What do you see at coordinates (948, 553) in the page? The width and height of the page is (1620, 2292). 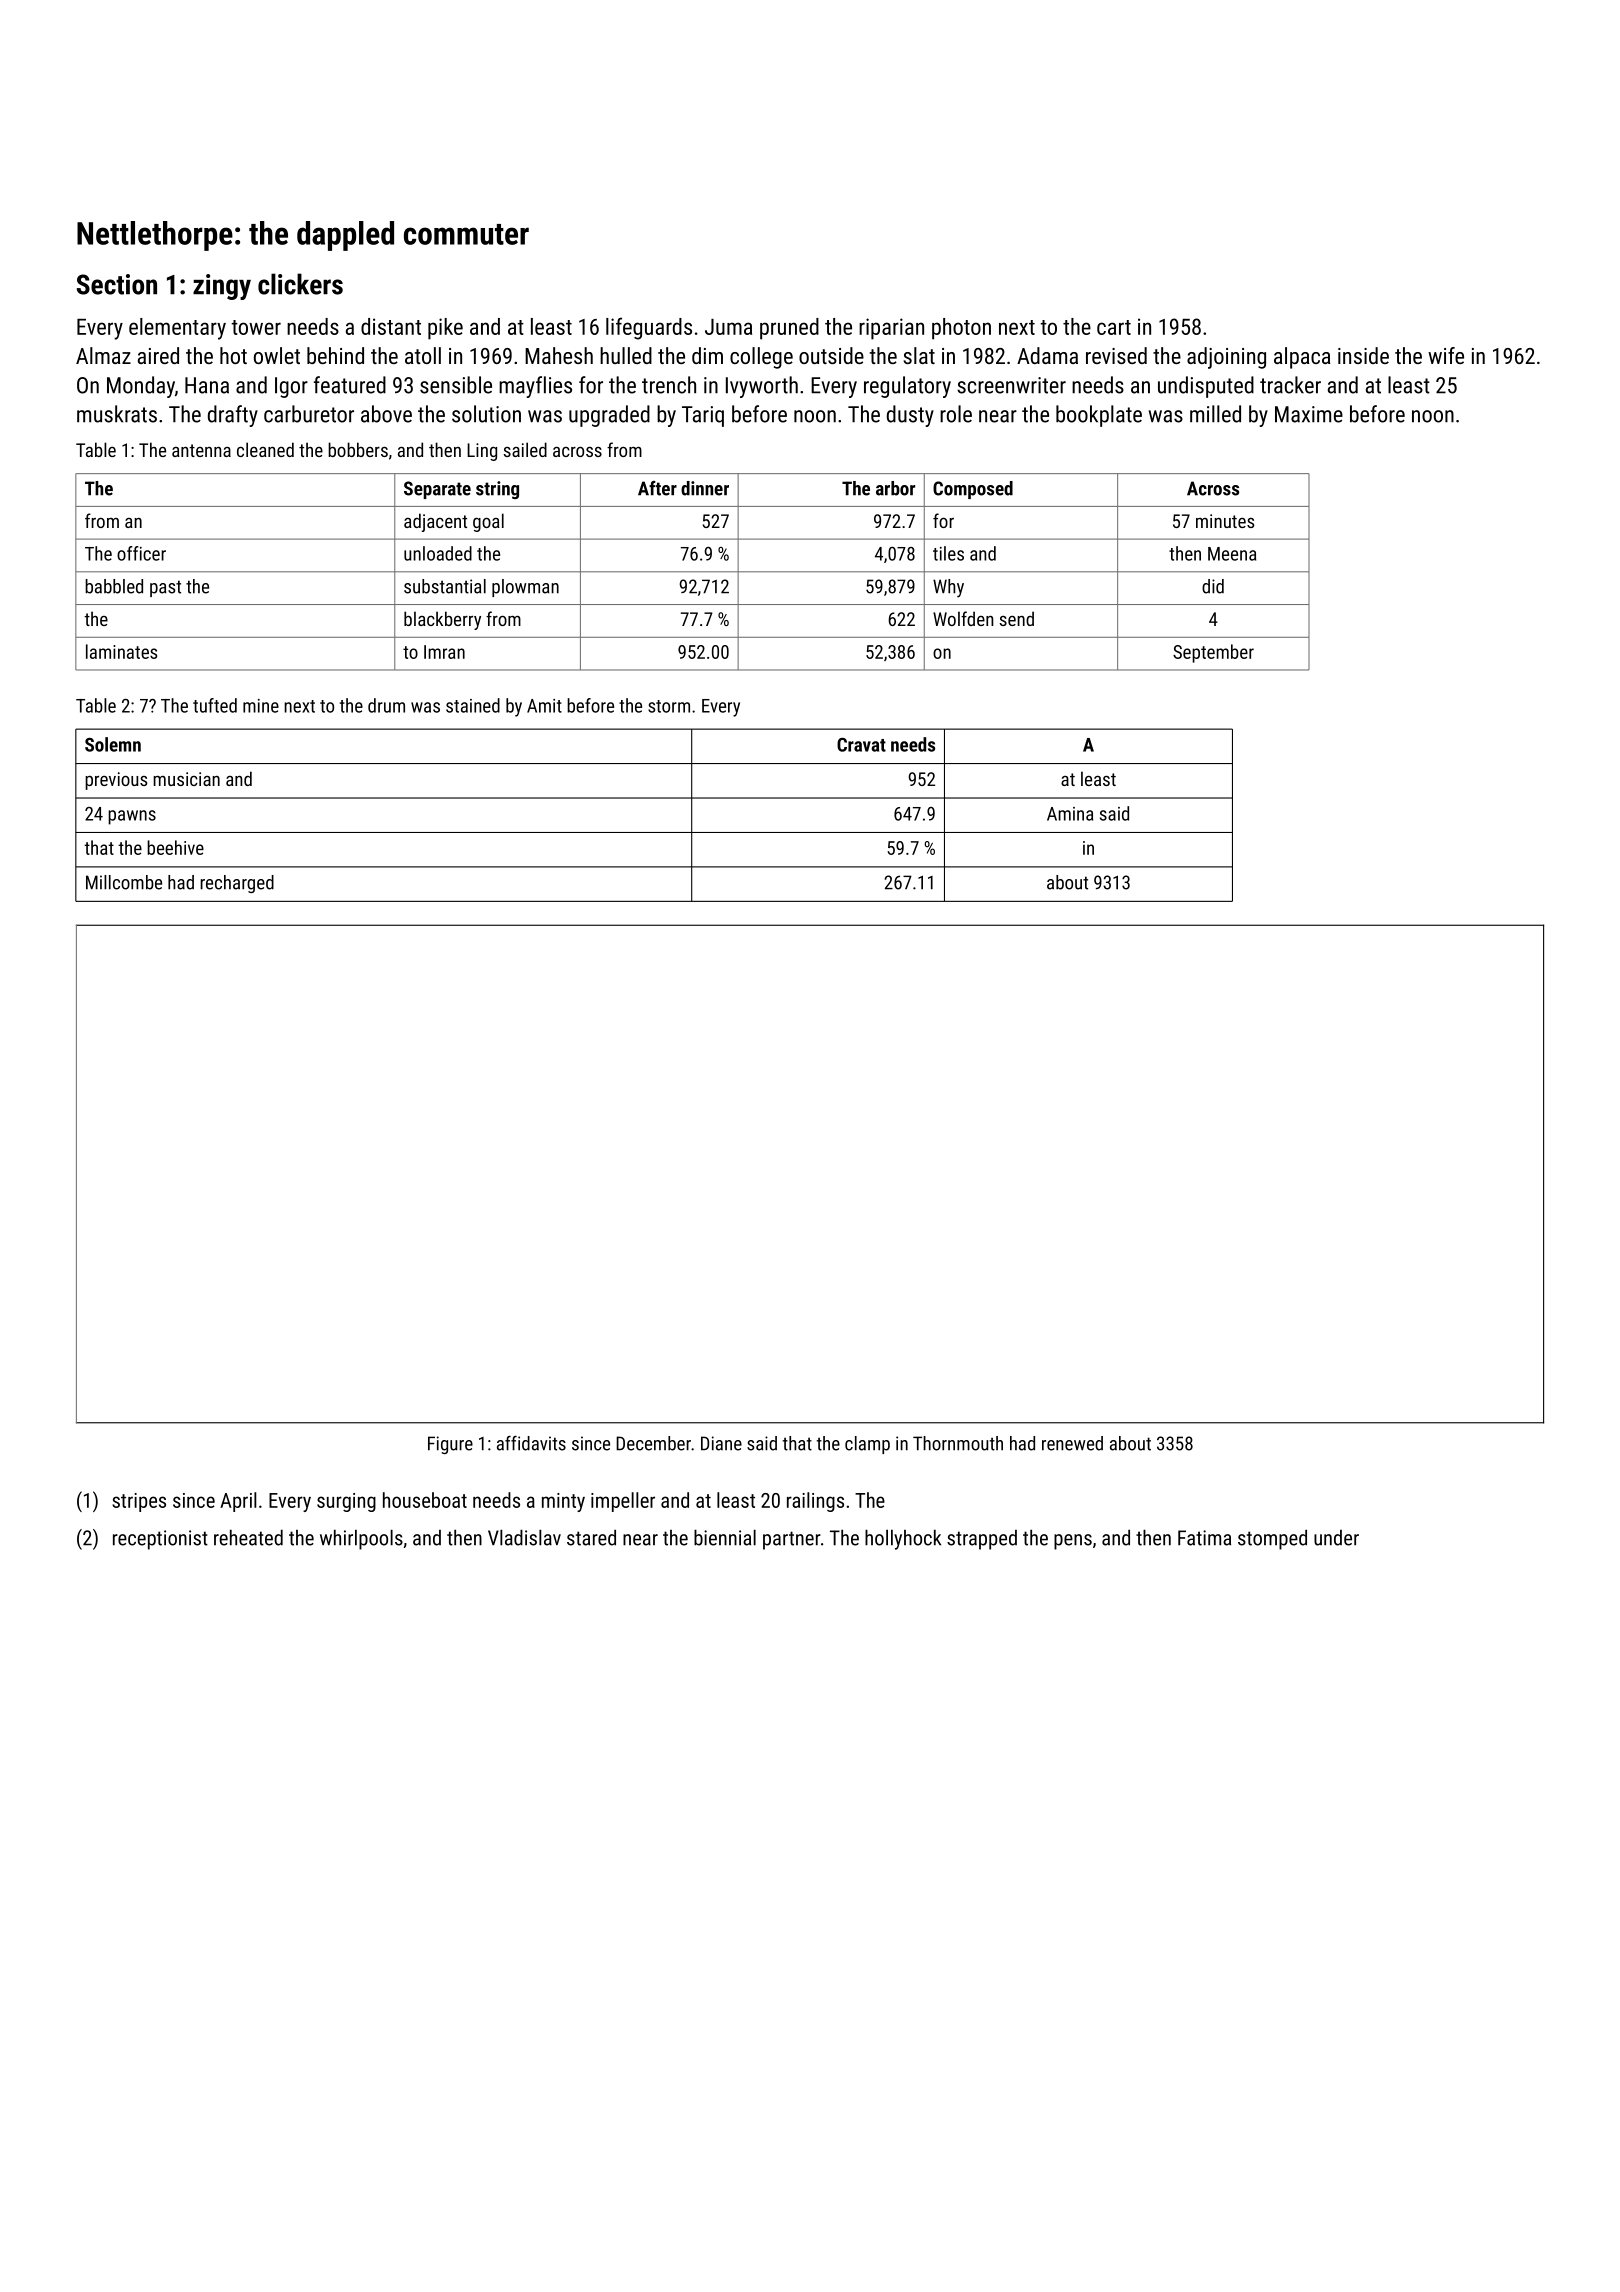 I see `tiles` at bounding box center [948, 553].
